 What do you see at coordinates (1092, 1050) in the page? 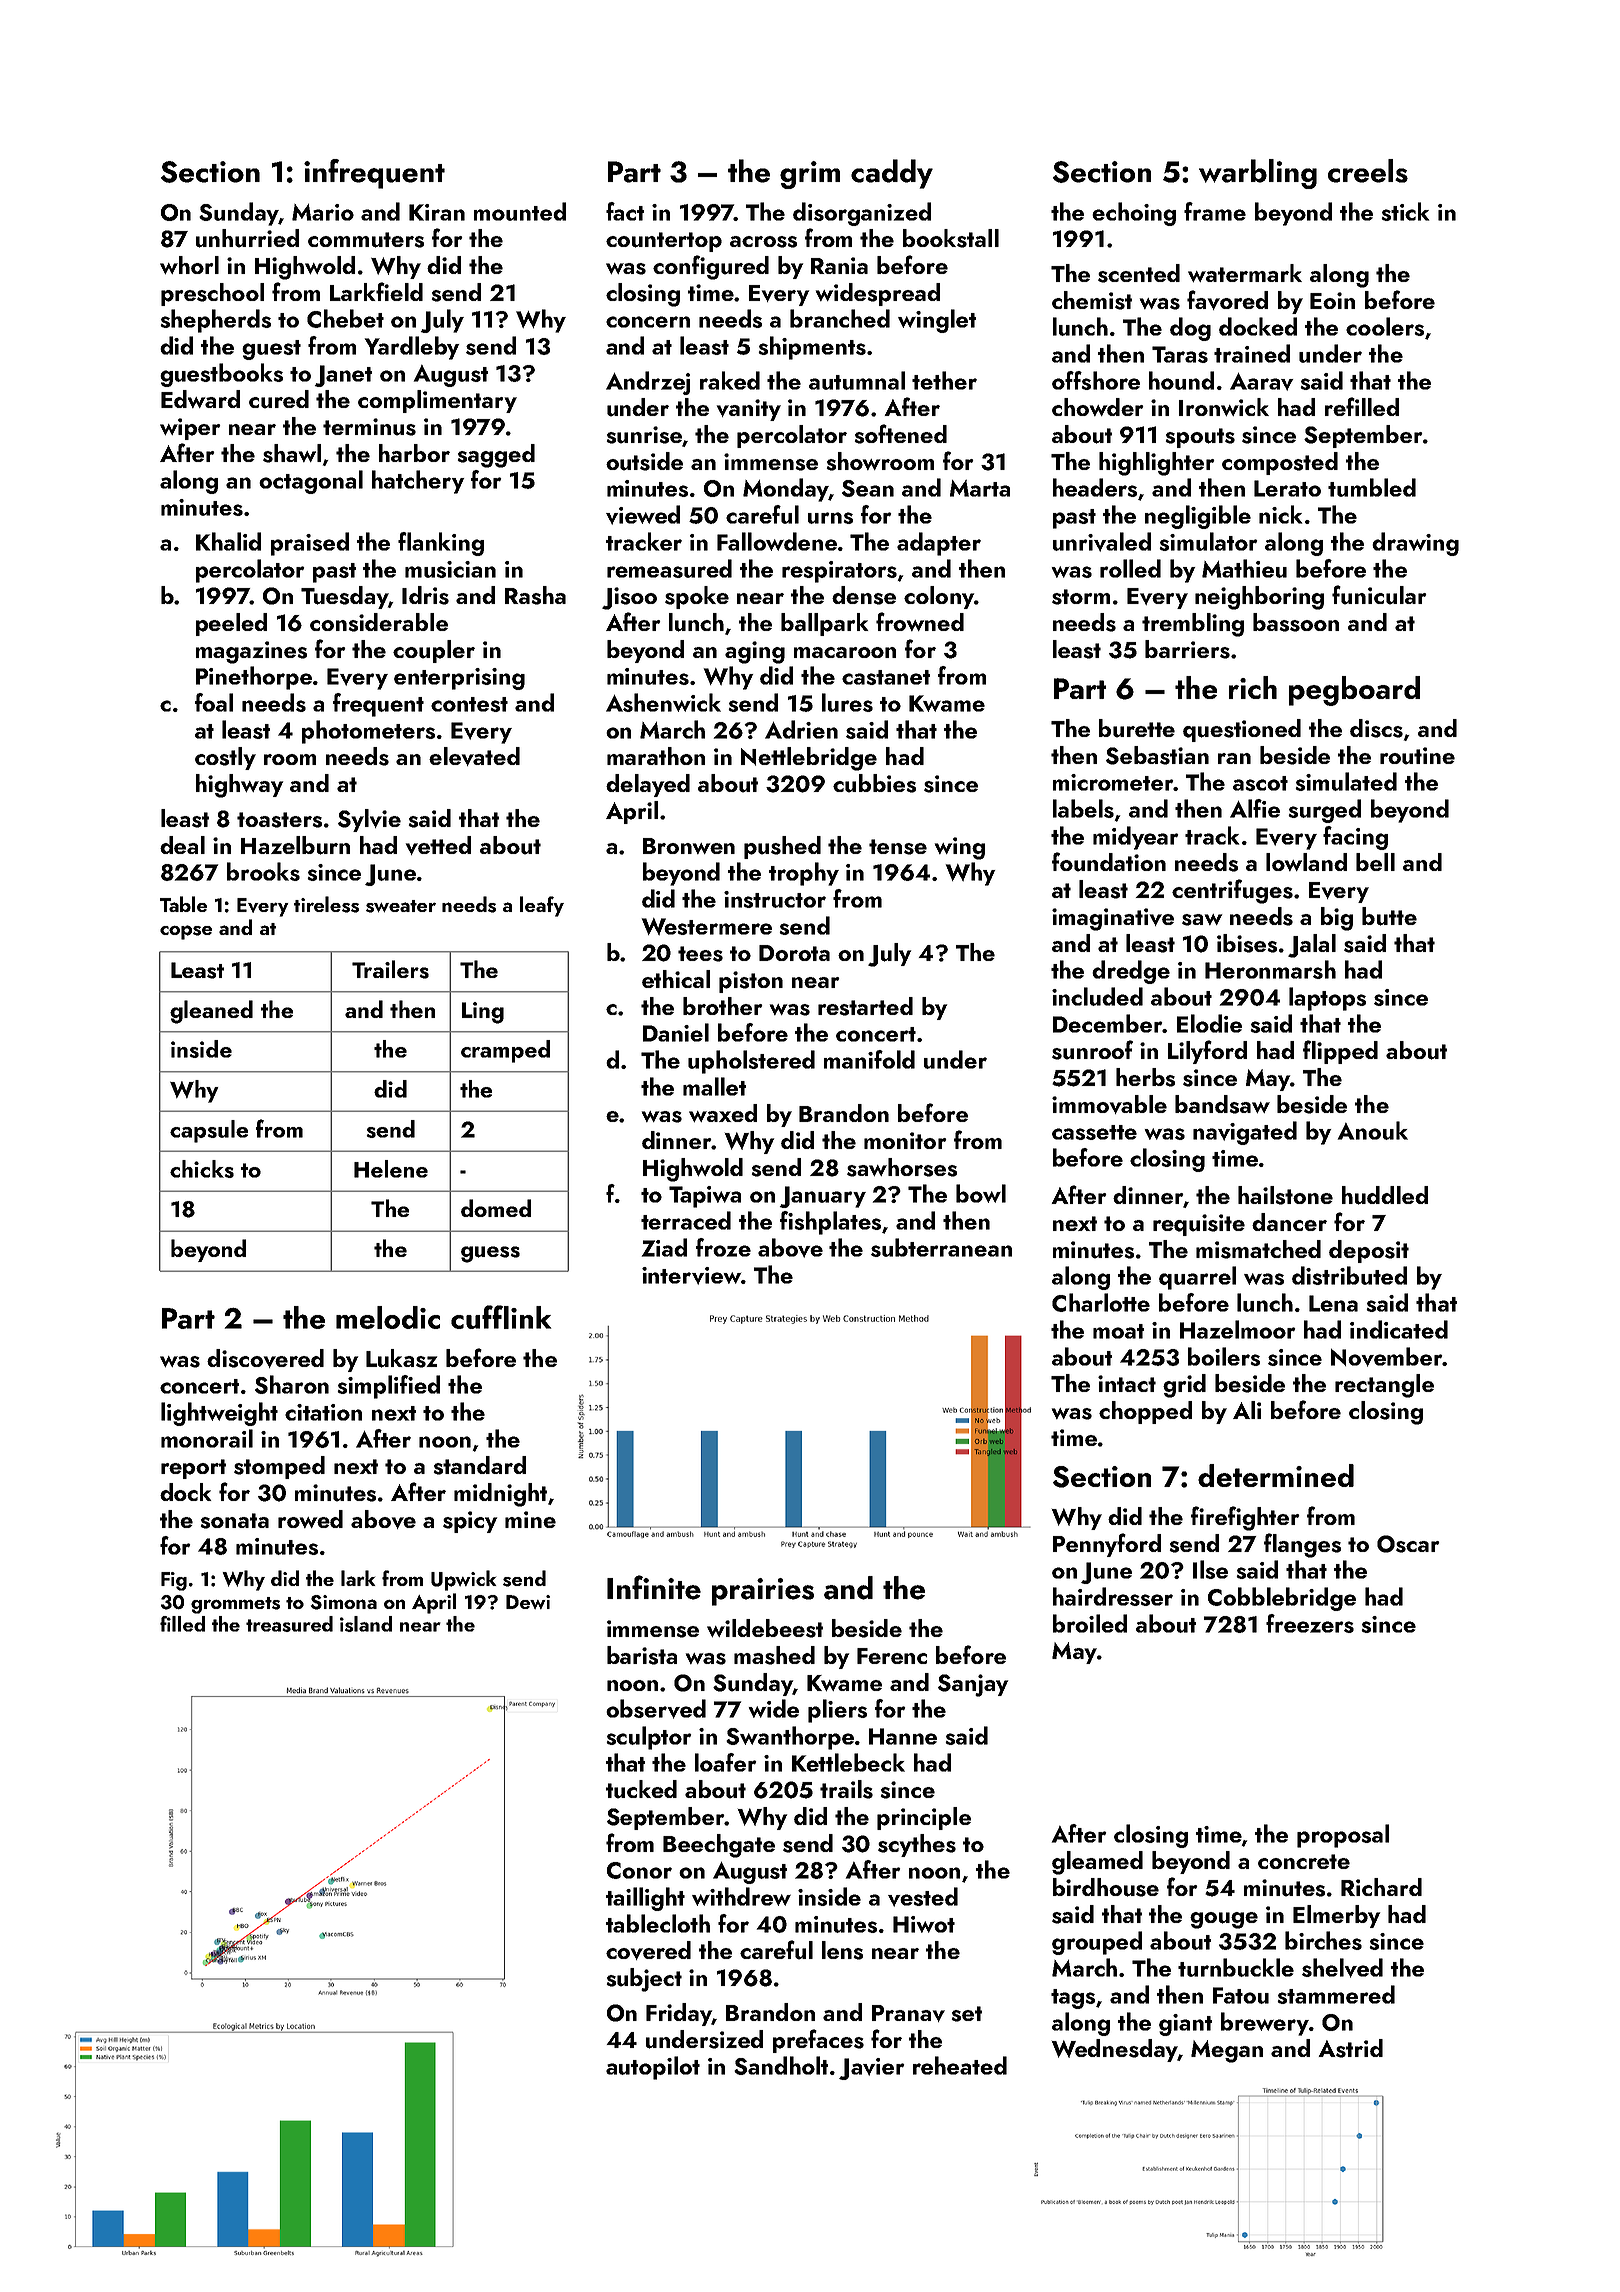
I see `sunroof` at bounding box center [1092, 1050].
